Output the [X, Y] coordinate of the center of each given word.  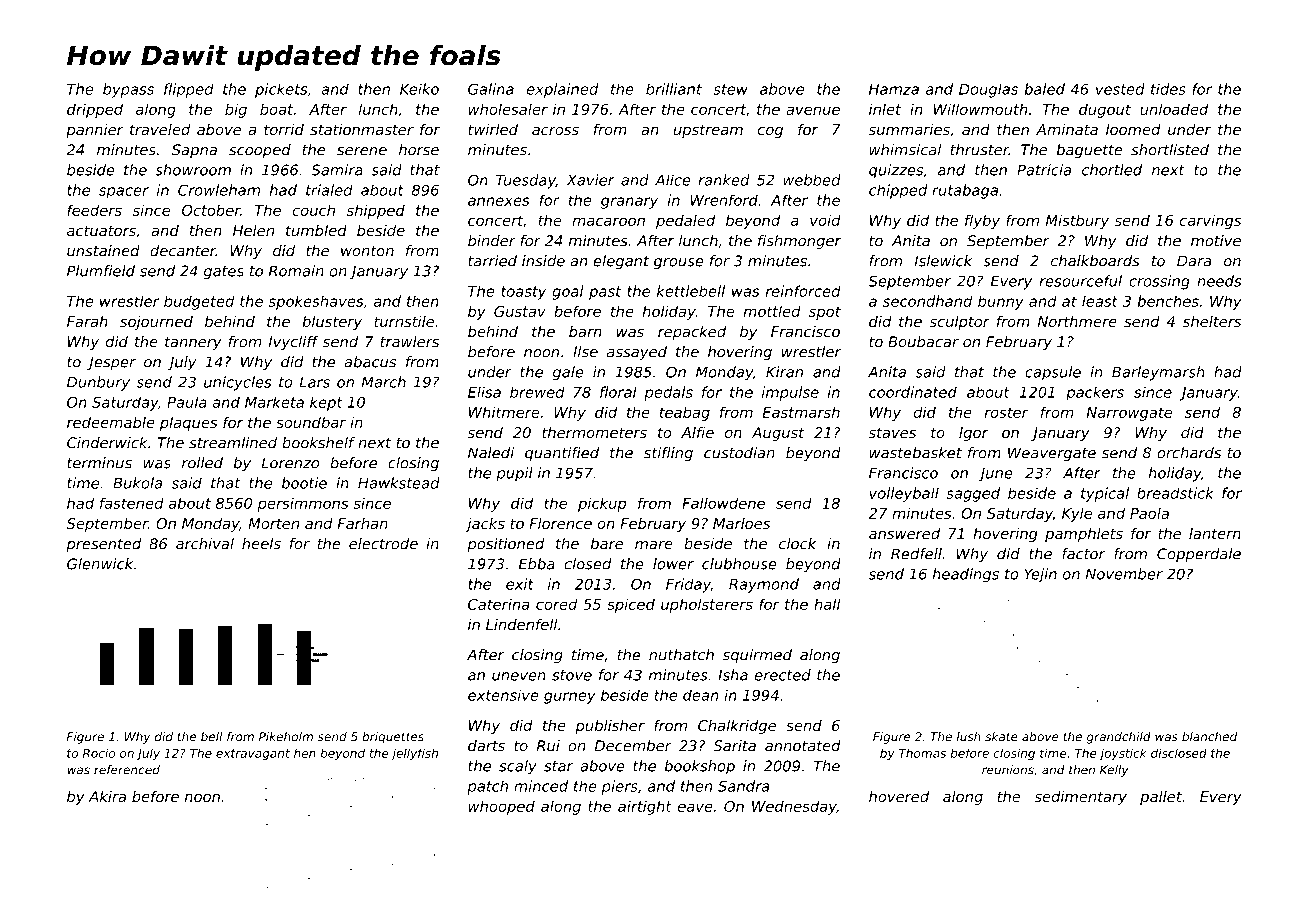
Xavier [590, 180]
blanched [1210, 737]
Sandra [743, 786]
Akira [107, 796]
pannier [95, 131]
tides [1168, 89]
